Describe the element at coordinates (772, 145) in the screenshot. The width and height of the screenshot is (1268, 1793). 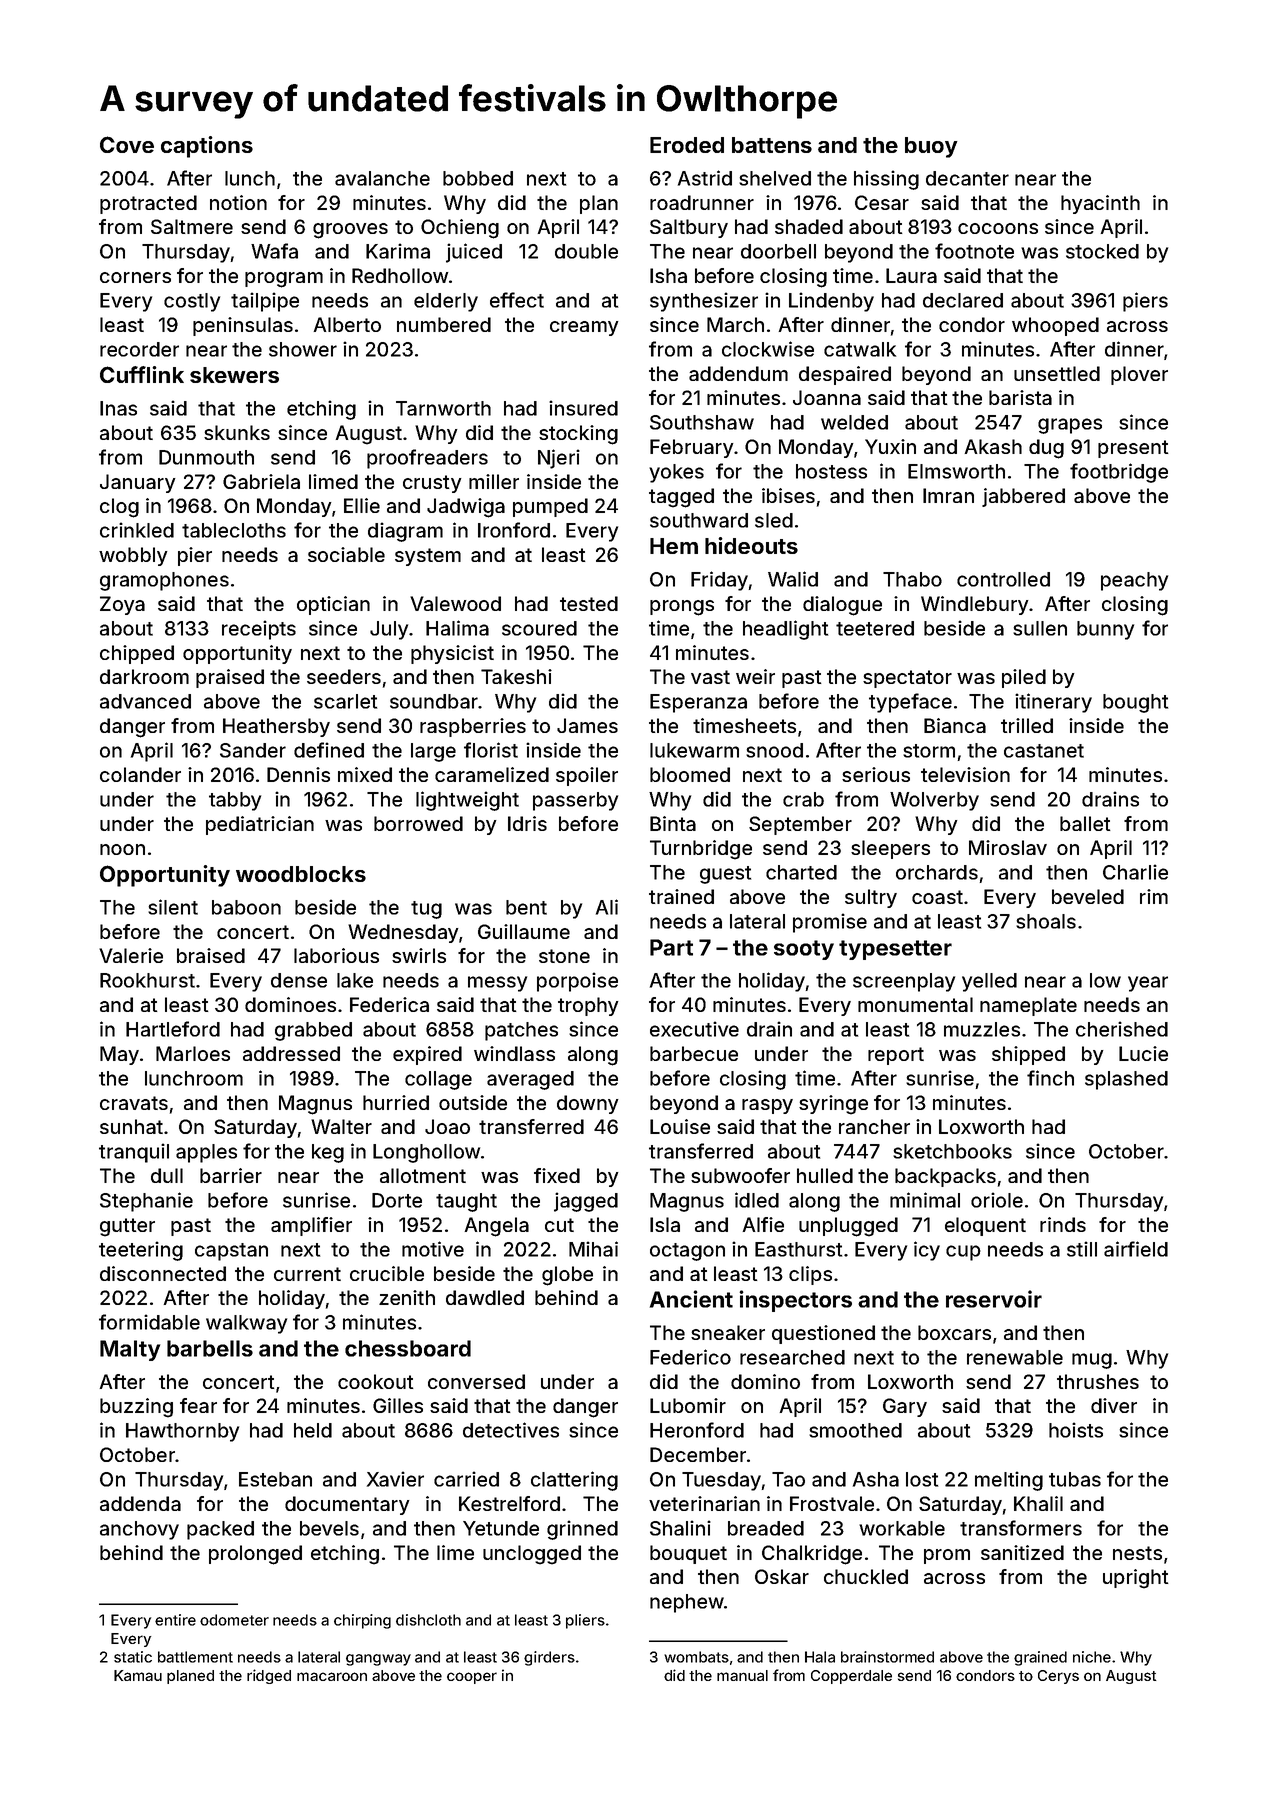
I see `battens` at that location.
